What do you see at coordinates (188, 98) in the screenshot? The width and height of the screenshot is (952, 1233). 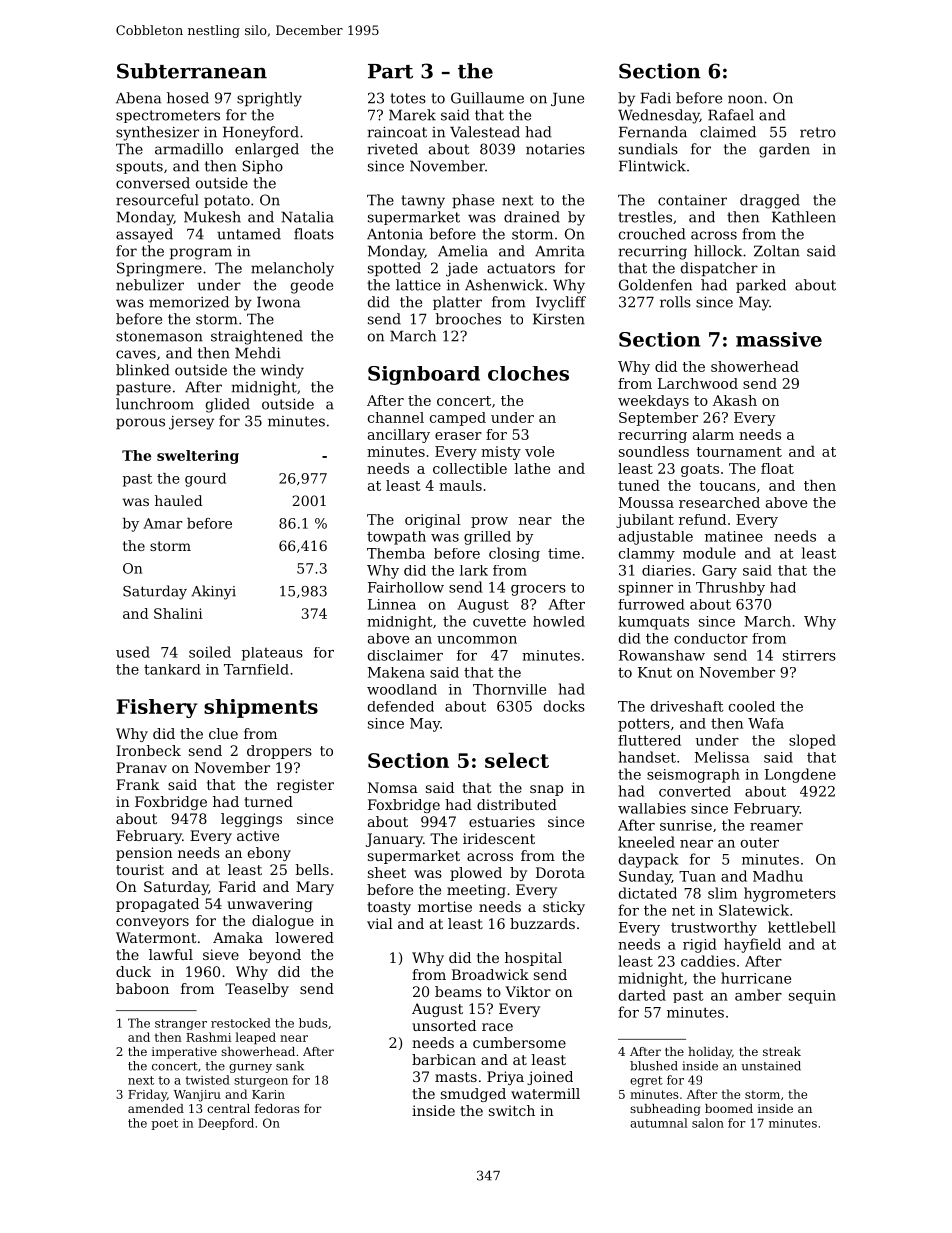 I see `hosed` at bounding box center [188, 98].
